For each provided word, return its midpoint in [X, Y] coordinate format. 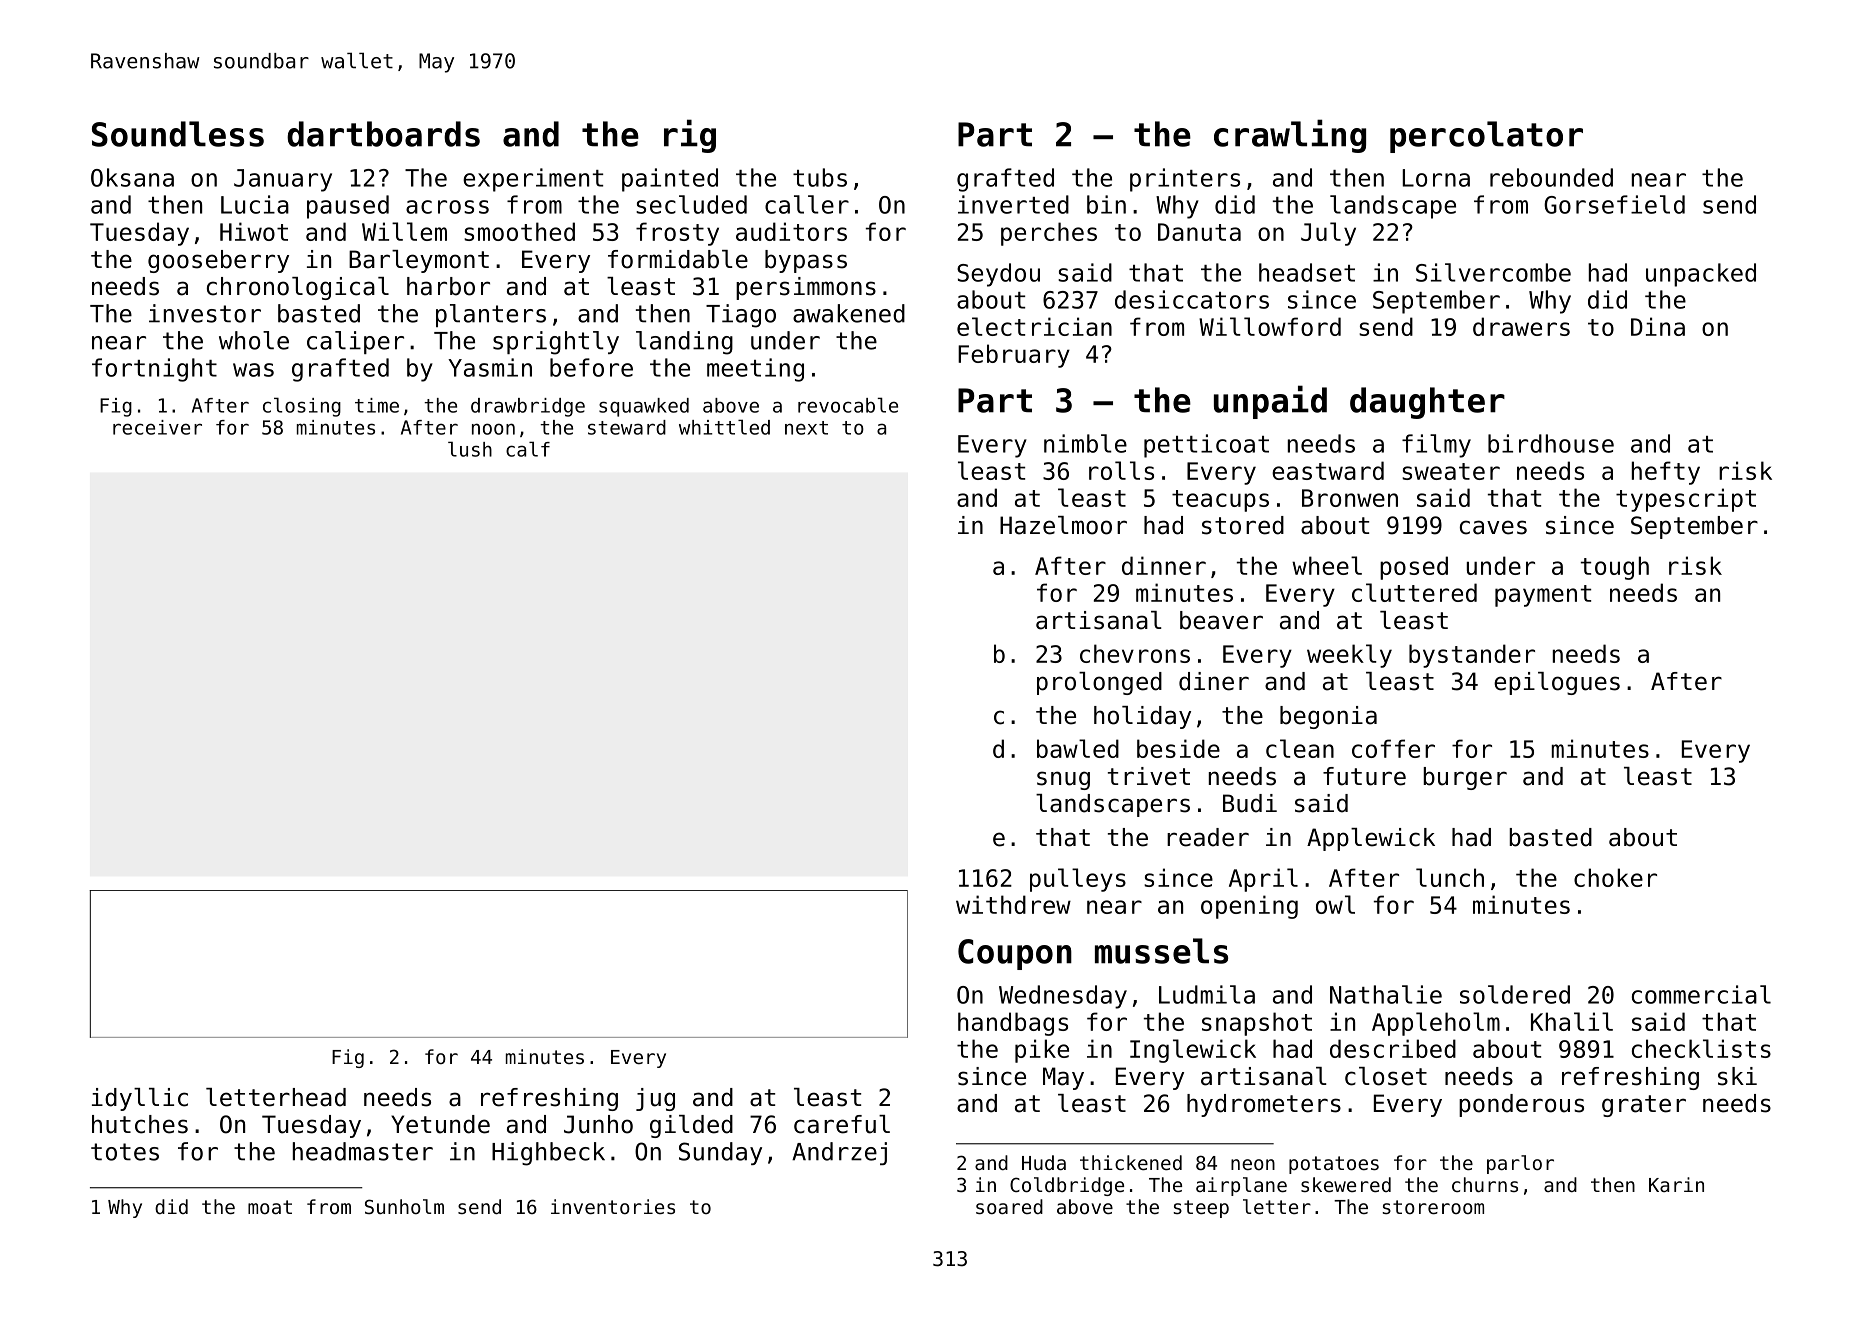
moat [270, 1207]
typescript [1686, 500]
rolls [1121, 470]
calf [528, 449]
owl [1335, 904]
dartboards [383, 134]
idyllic [140, 1099]
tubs [820, 177]
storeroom [1433, 1207]
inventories [613, 1206]
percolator [1486, 137]
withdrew [1013, 904]
